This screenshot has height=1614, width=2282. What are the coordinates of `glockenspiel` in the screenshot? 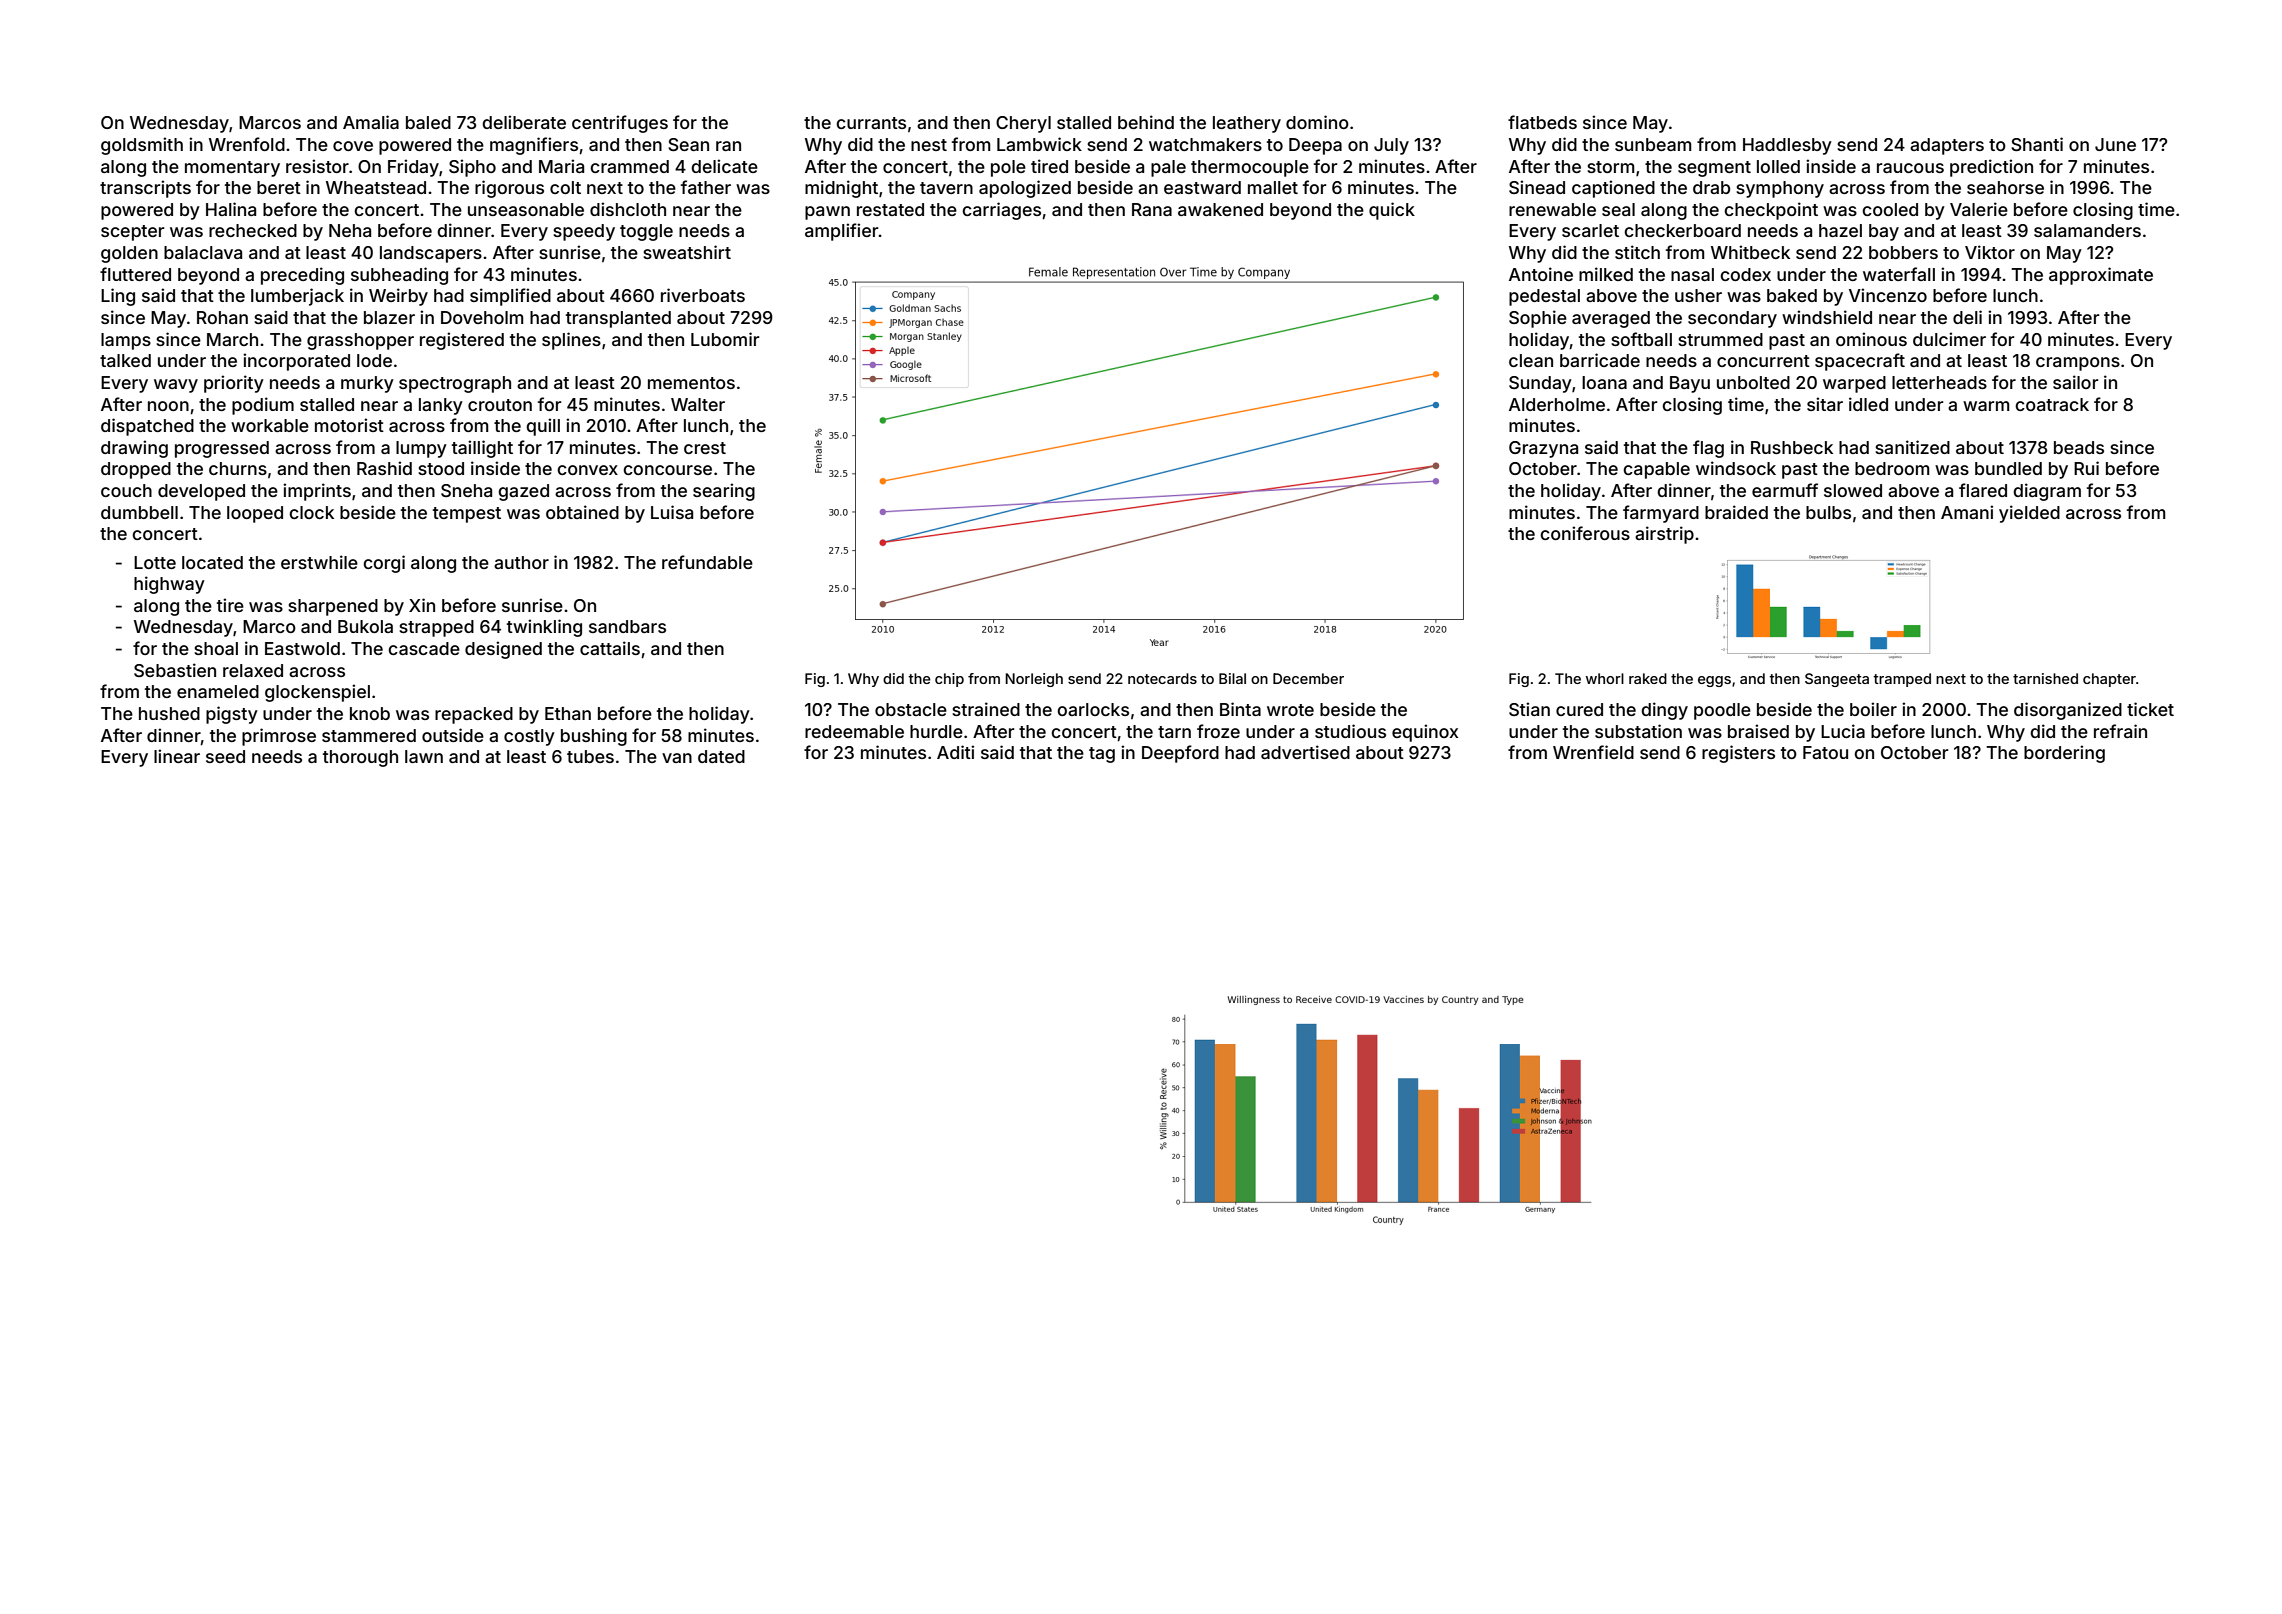 It's located at (317, 693).
